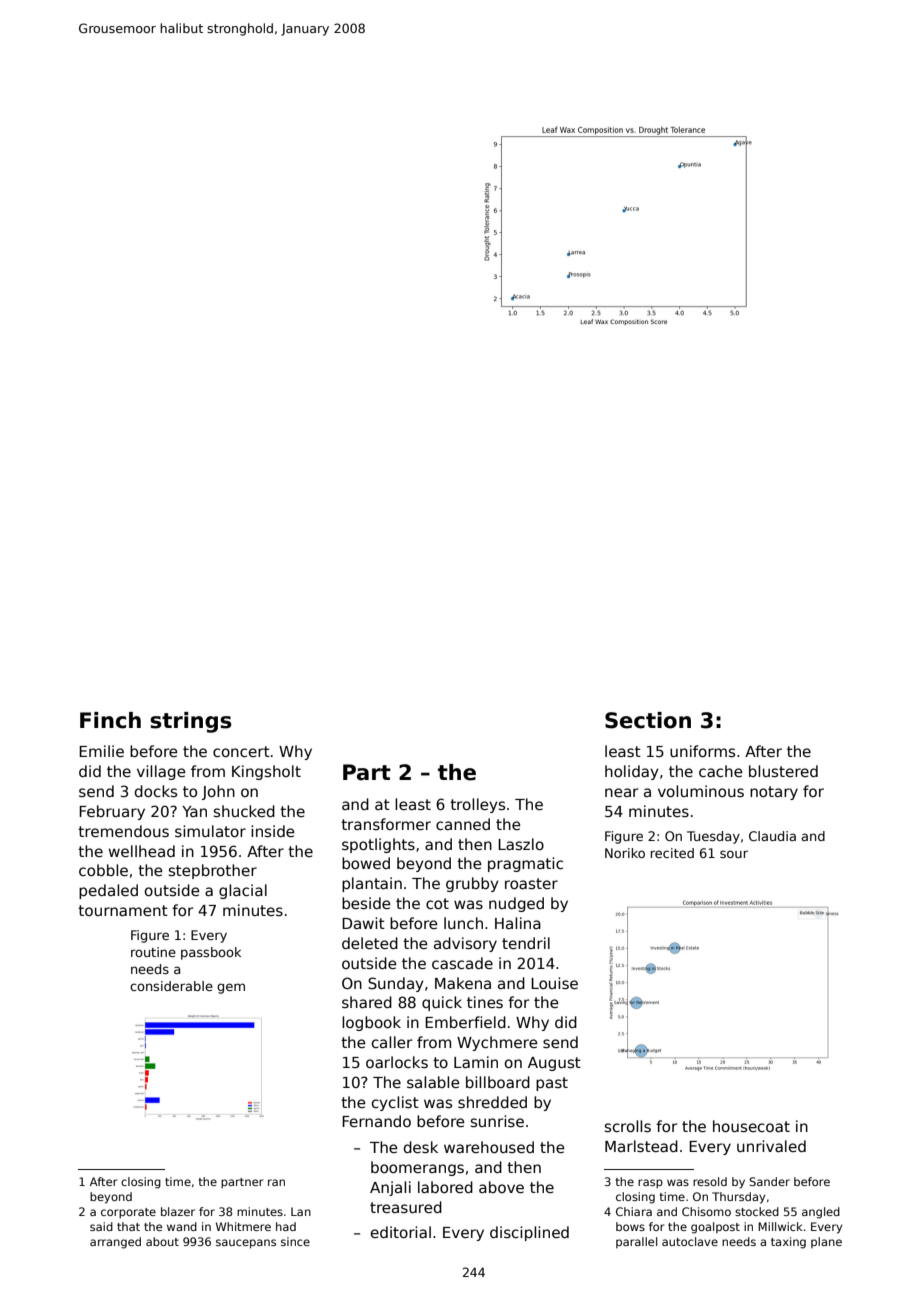 This screenshot has width=924, height=1308. Describe the element at coordinates (110, 720) in the screenshot. I see `Finch` at that location.
